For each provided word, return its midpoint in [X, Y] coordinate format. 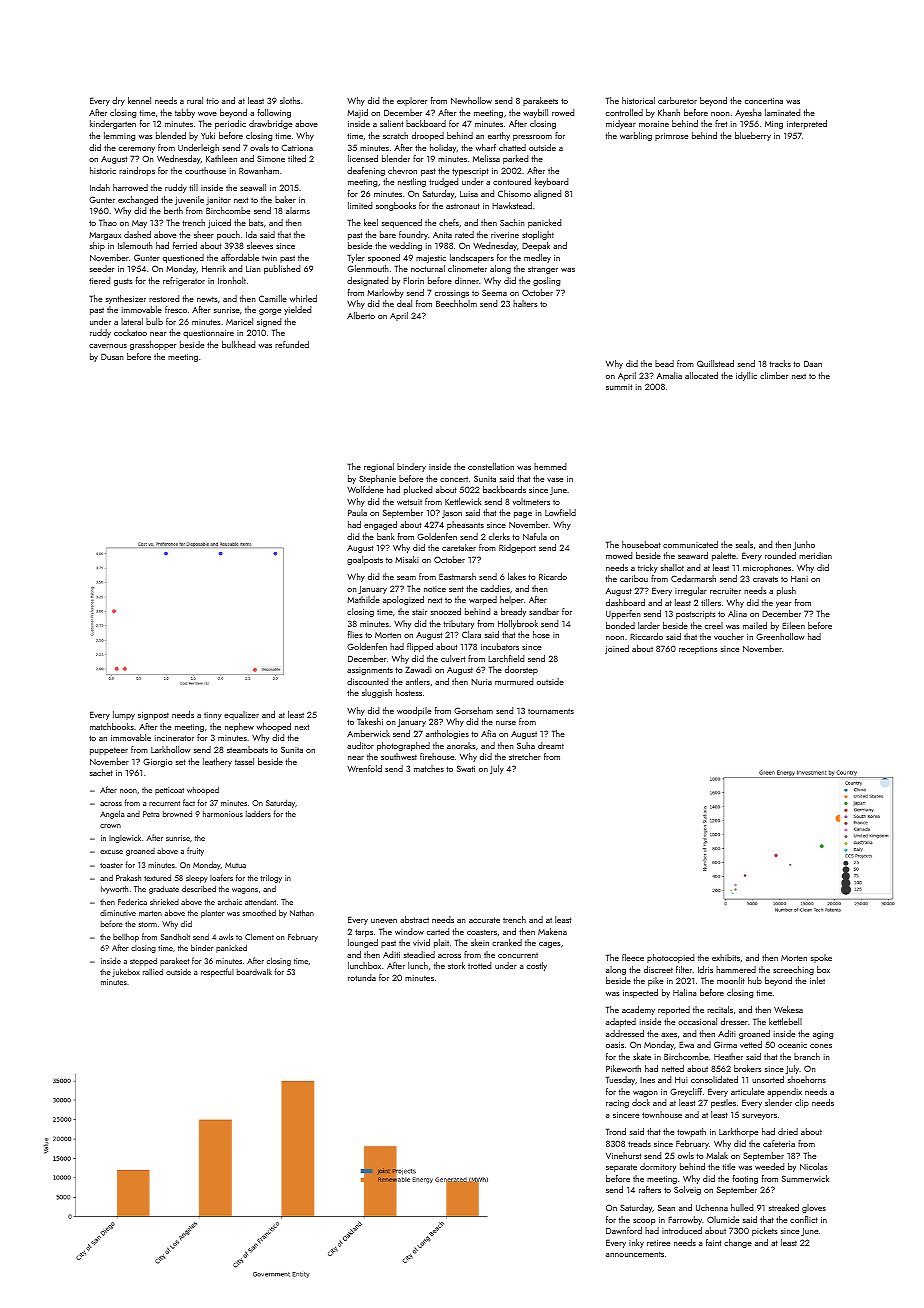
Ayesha [748, 113]
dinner [467, 280]
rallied [153, 971]
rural [195, 100]
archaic [230, 902]
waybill [535, 113]
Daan [813, 363]
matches [429, 768]
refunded [292, 344]
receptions [698, 650]
